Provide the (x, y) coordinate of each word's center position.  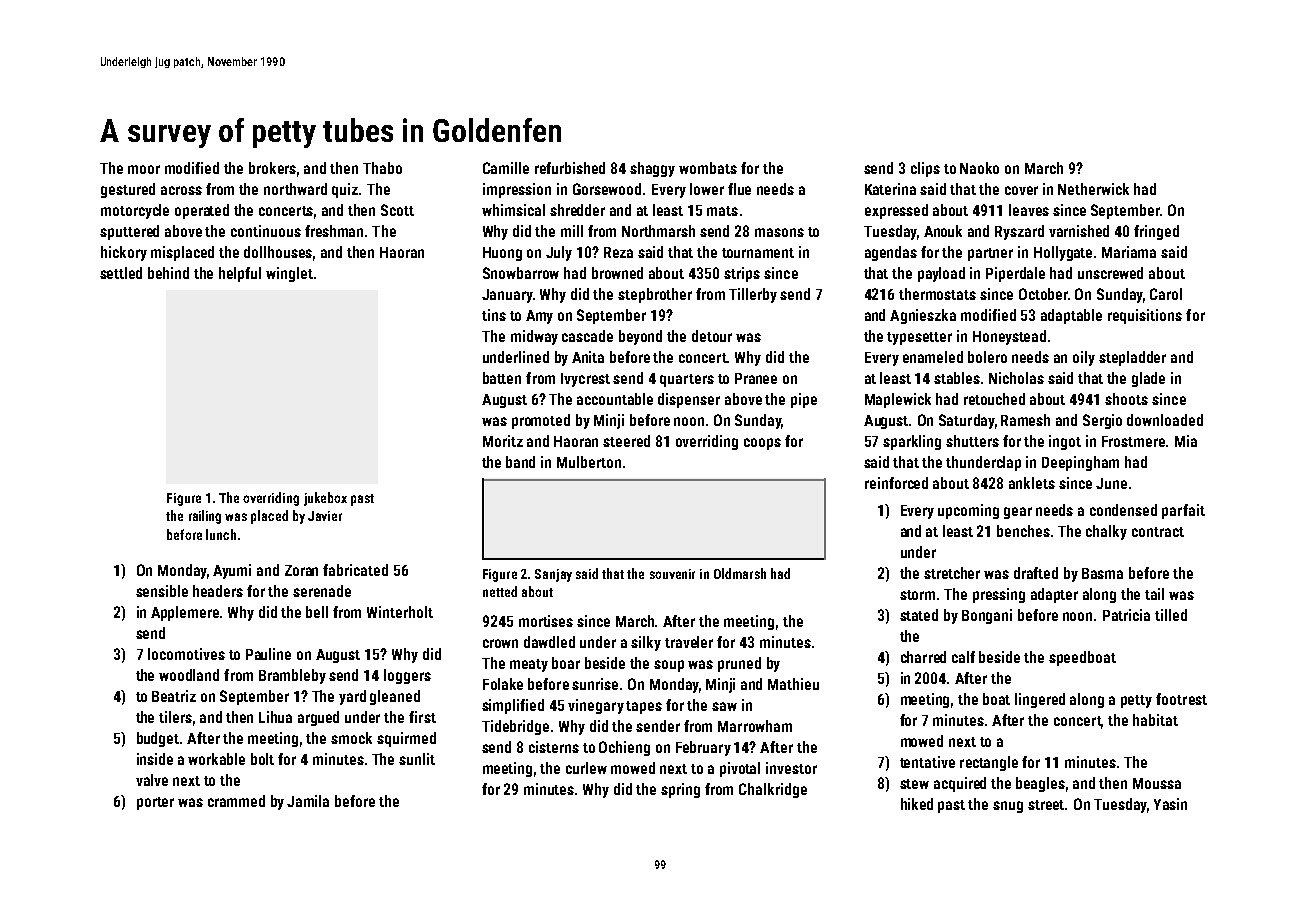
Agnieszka (923, 316)
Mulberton (589, 462)
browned (617, 273)
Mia (1186, 441)
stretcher (952, 573)
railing (205, 517)
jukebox (325, 499)
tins (494, 315)
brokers (272, 168)
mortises (546, 621)
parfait (1183, 511)
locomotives (186, 654)
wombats (708, 168)
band (520, 462)
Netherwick (1093, 189)
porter (155, 803)
